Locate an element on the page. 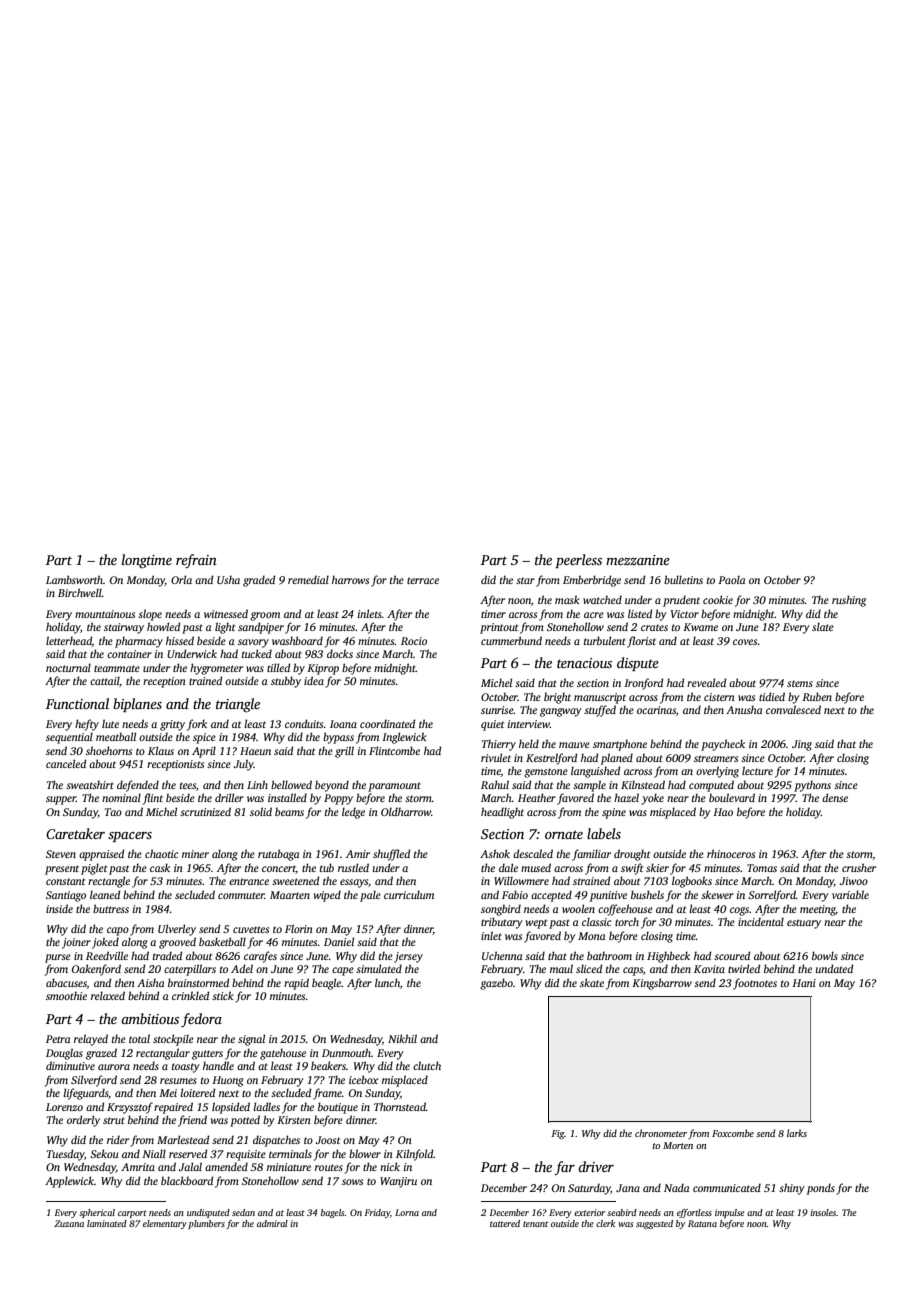 The image size is (924, 1308). harrows is located at coordinates (350, 579).
